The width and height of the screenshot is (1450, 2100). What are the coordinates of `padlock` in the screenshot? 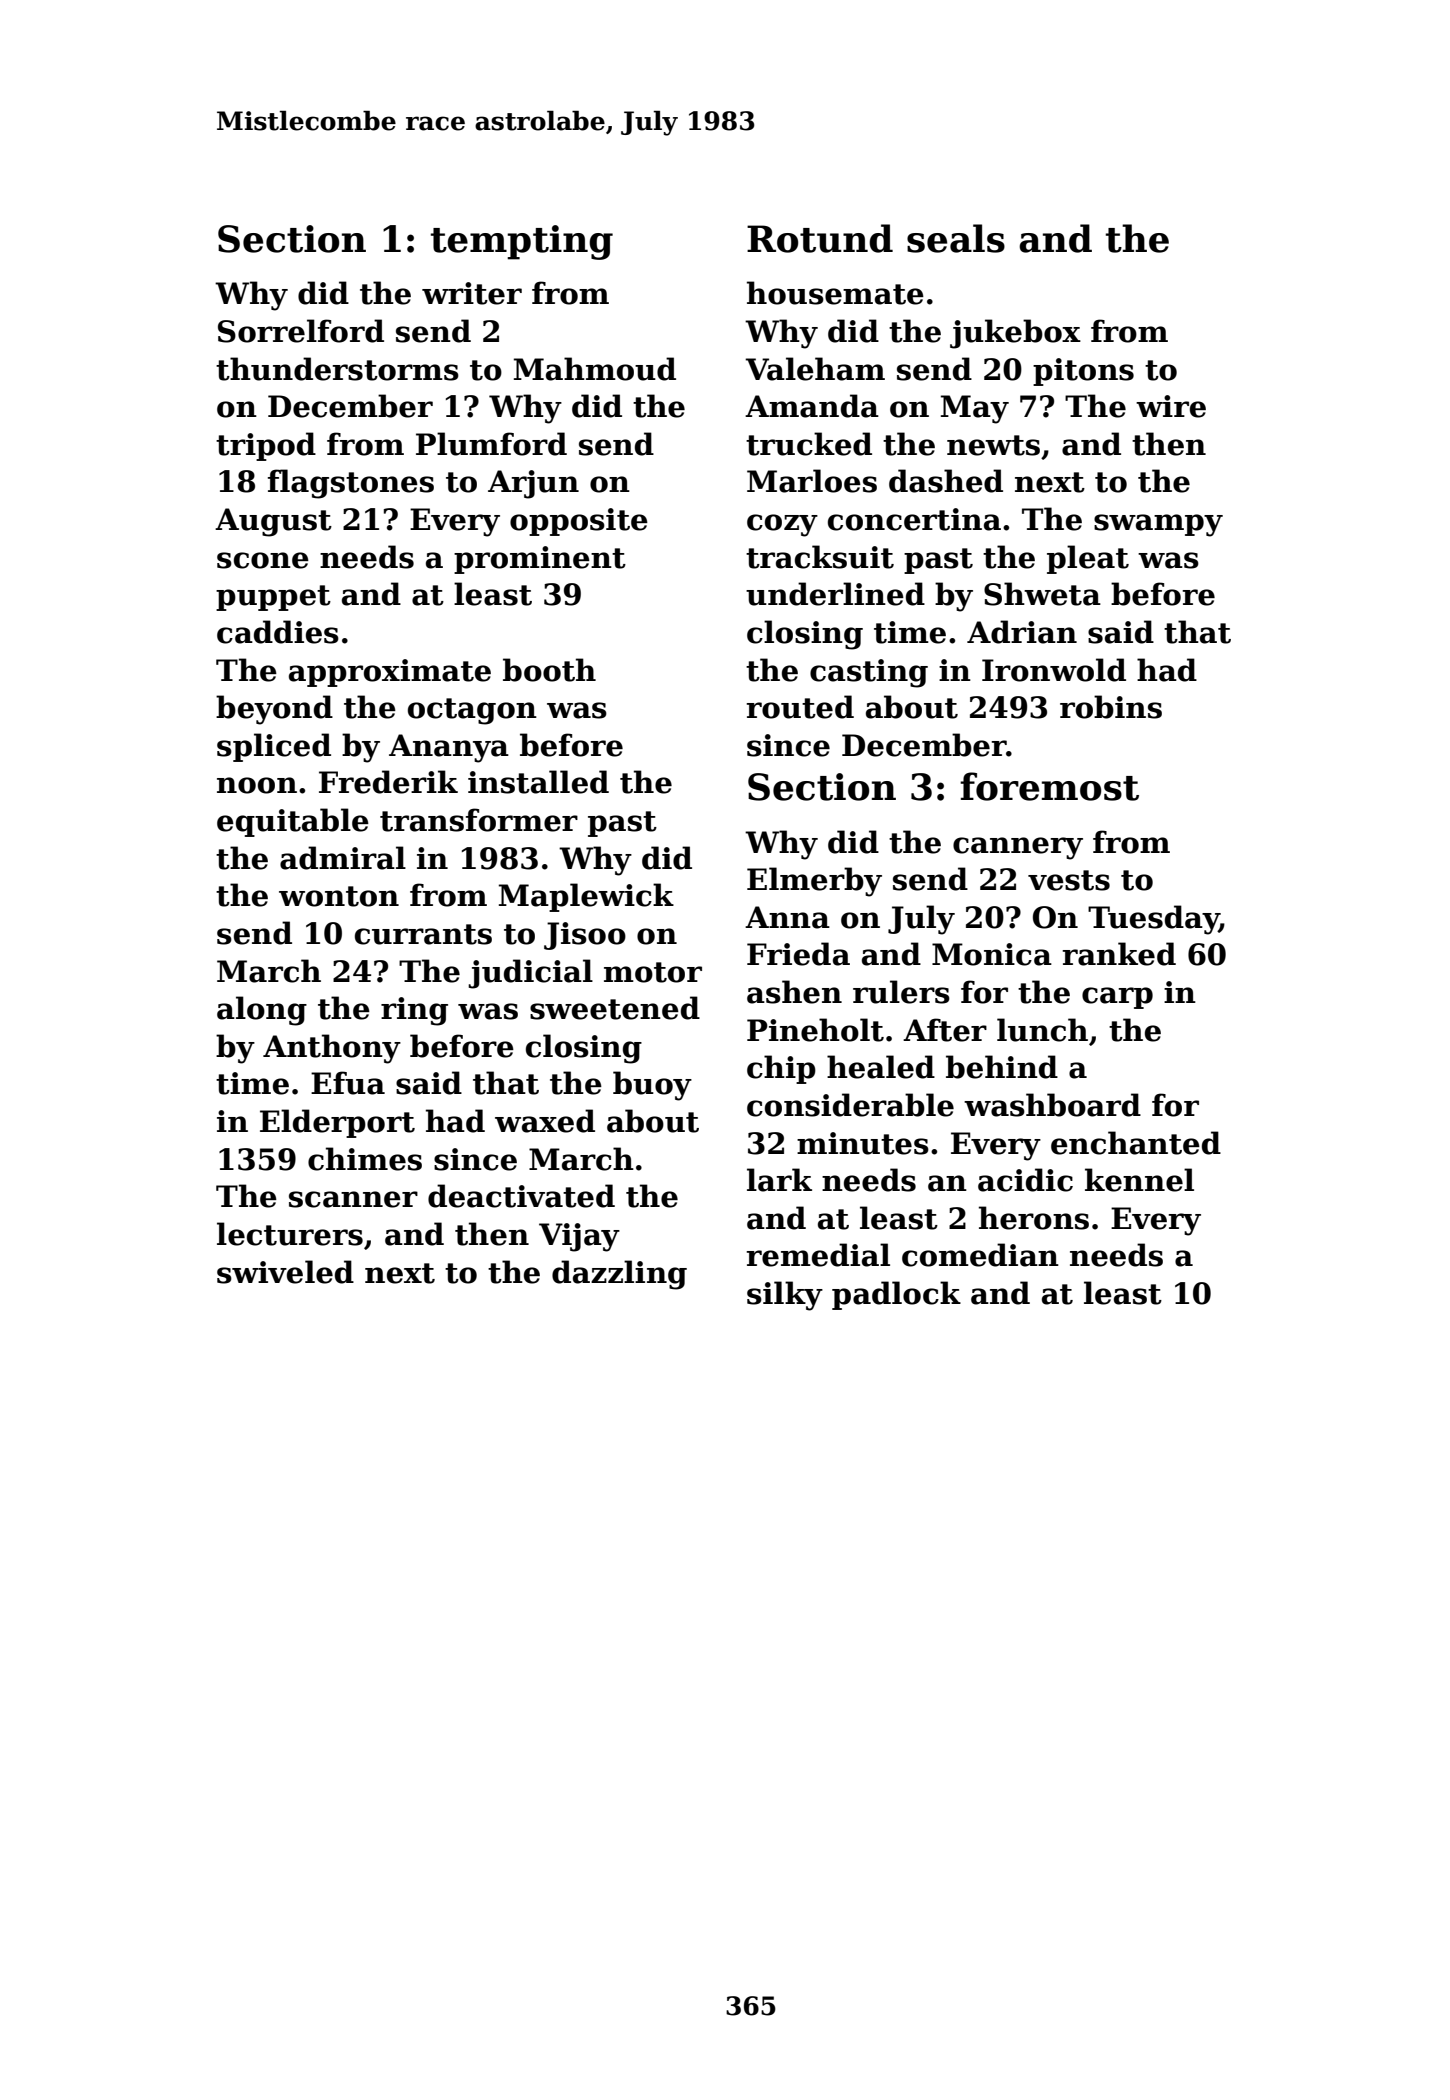 It's located at (896, 1295).
